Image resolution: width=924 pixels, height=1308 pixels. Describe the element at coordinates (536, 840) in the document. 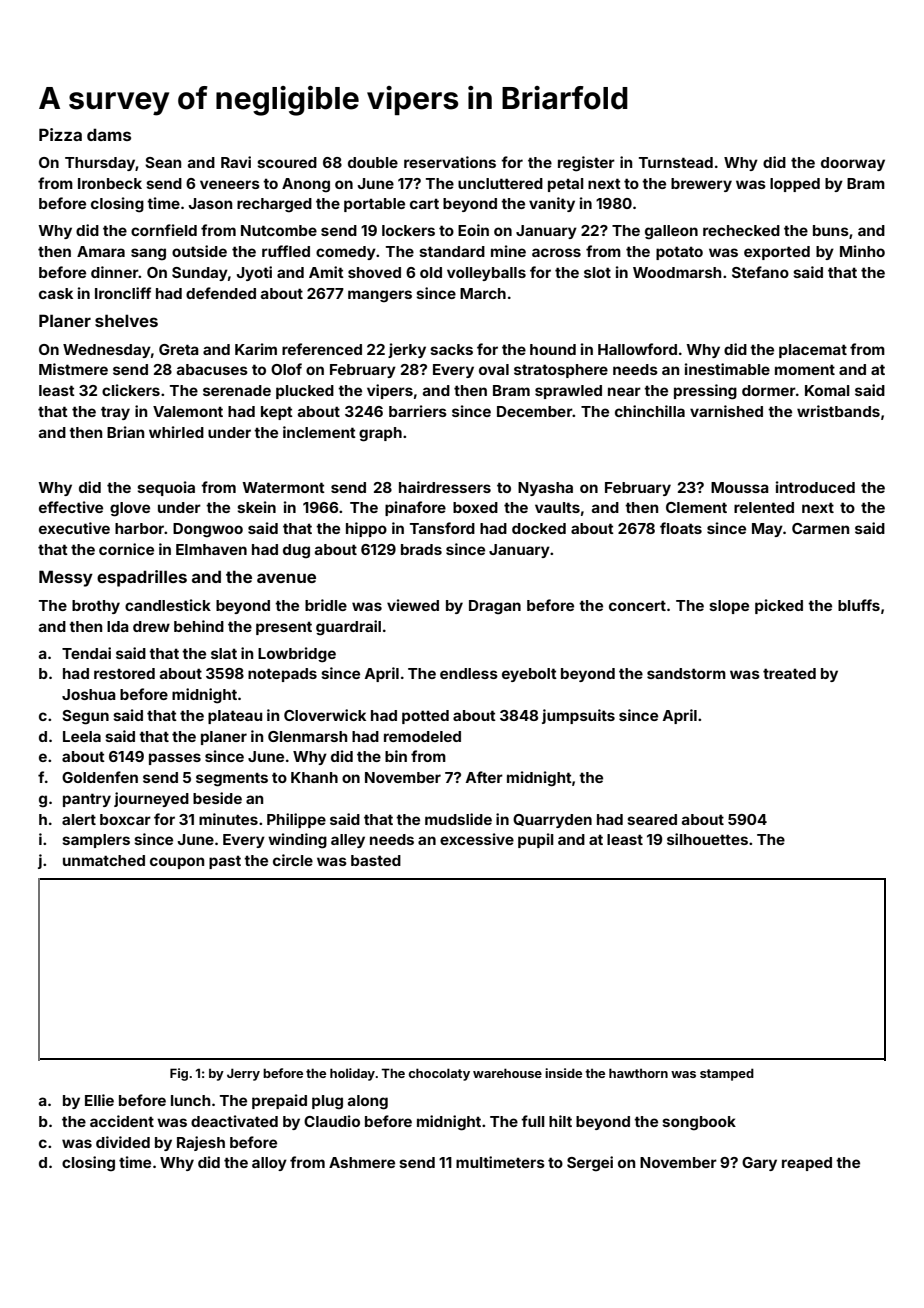

I see `pupil` at that location.
